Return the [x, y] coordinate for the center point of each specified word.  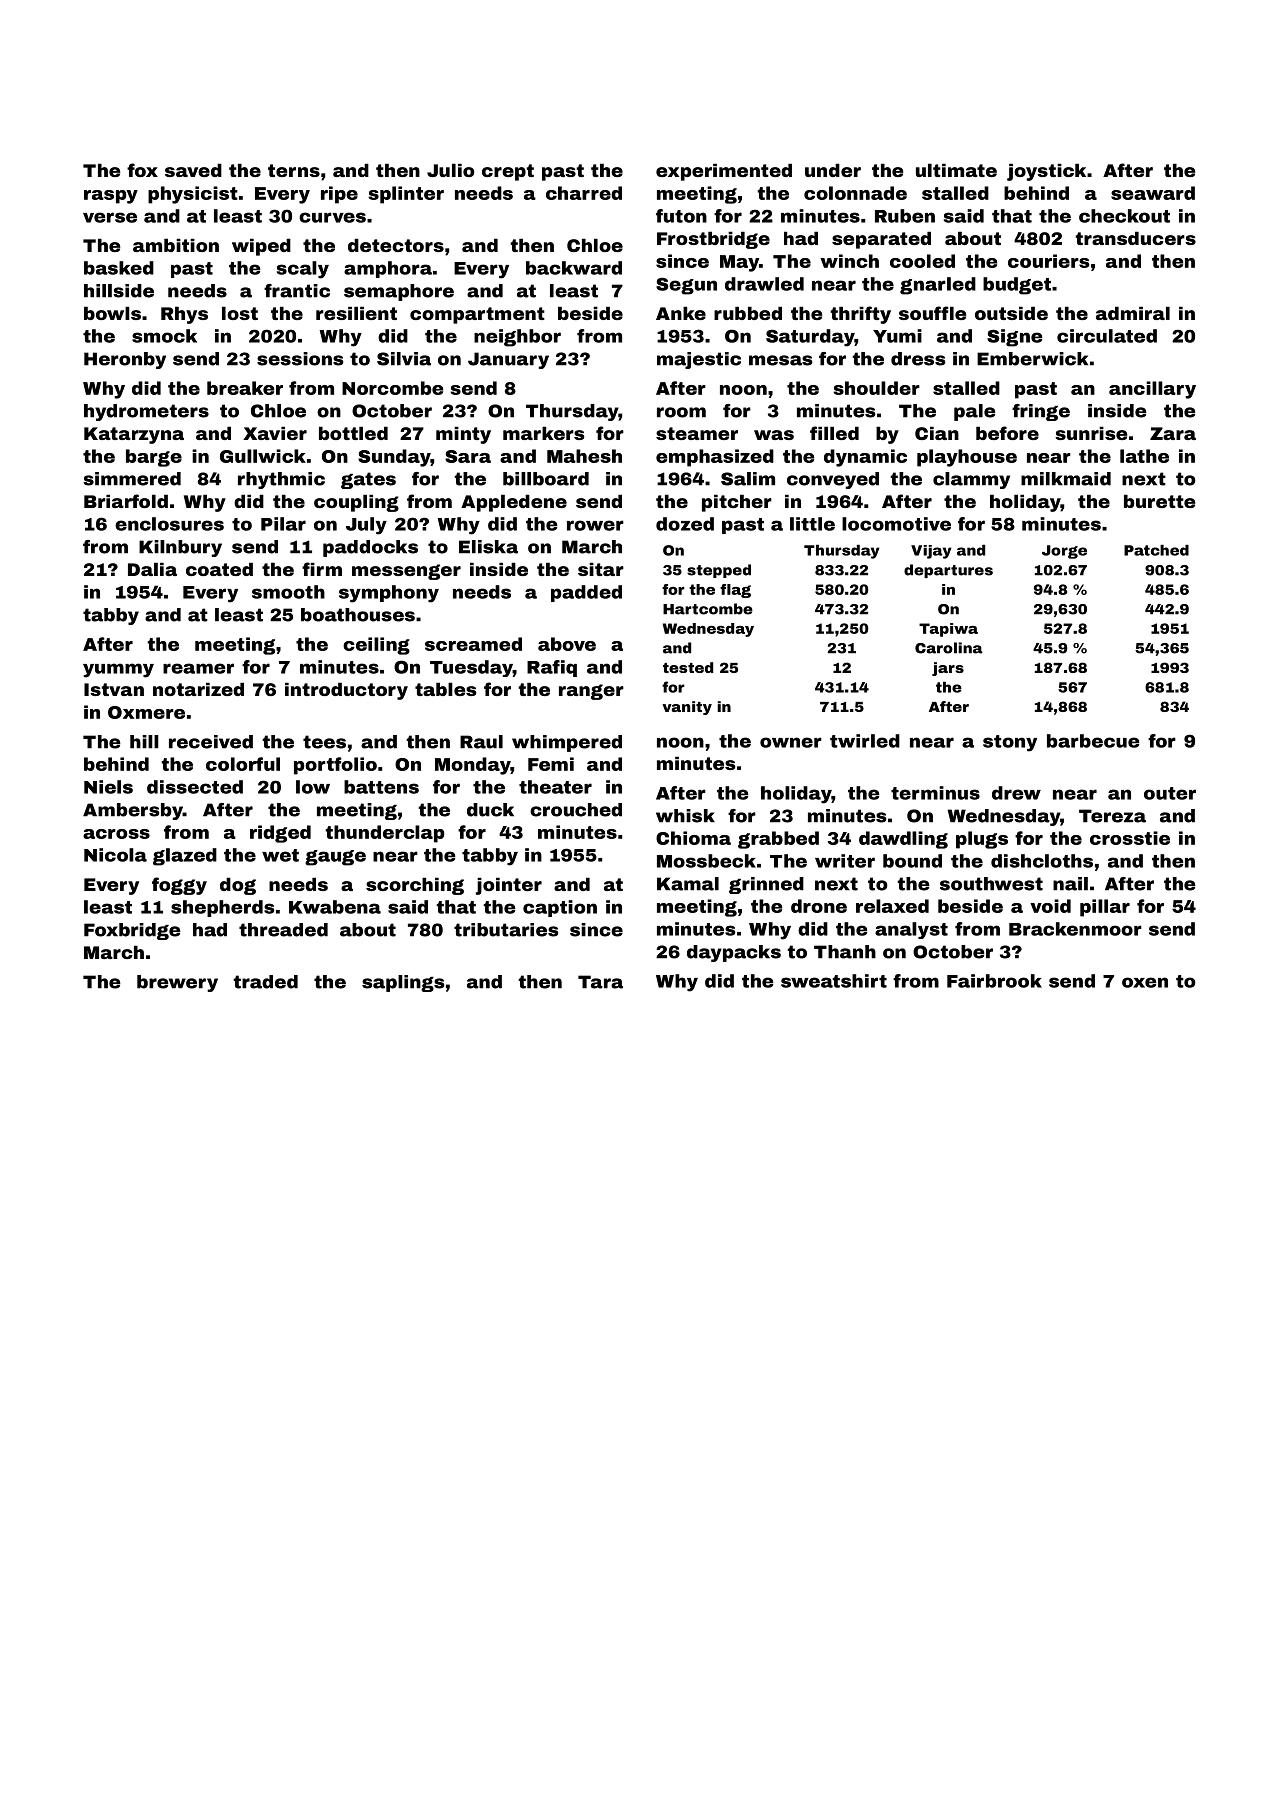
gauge [335, 858]
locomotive [896, 524]
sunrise [1091, 433]
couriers [1049, 261]
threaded [283, 930]
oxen [1145, 982]
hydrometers [146, 412]
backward [574, 268]
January [508, 360]
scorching [415, 886]
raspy [111, 197]
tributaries [506, 930]
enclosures [169, 524]
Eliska [488, 547]
